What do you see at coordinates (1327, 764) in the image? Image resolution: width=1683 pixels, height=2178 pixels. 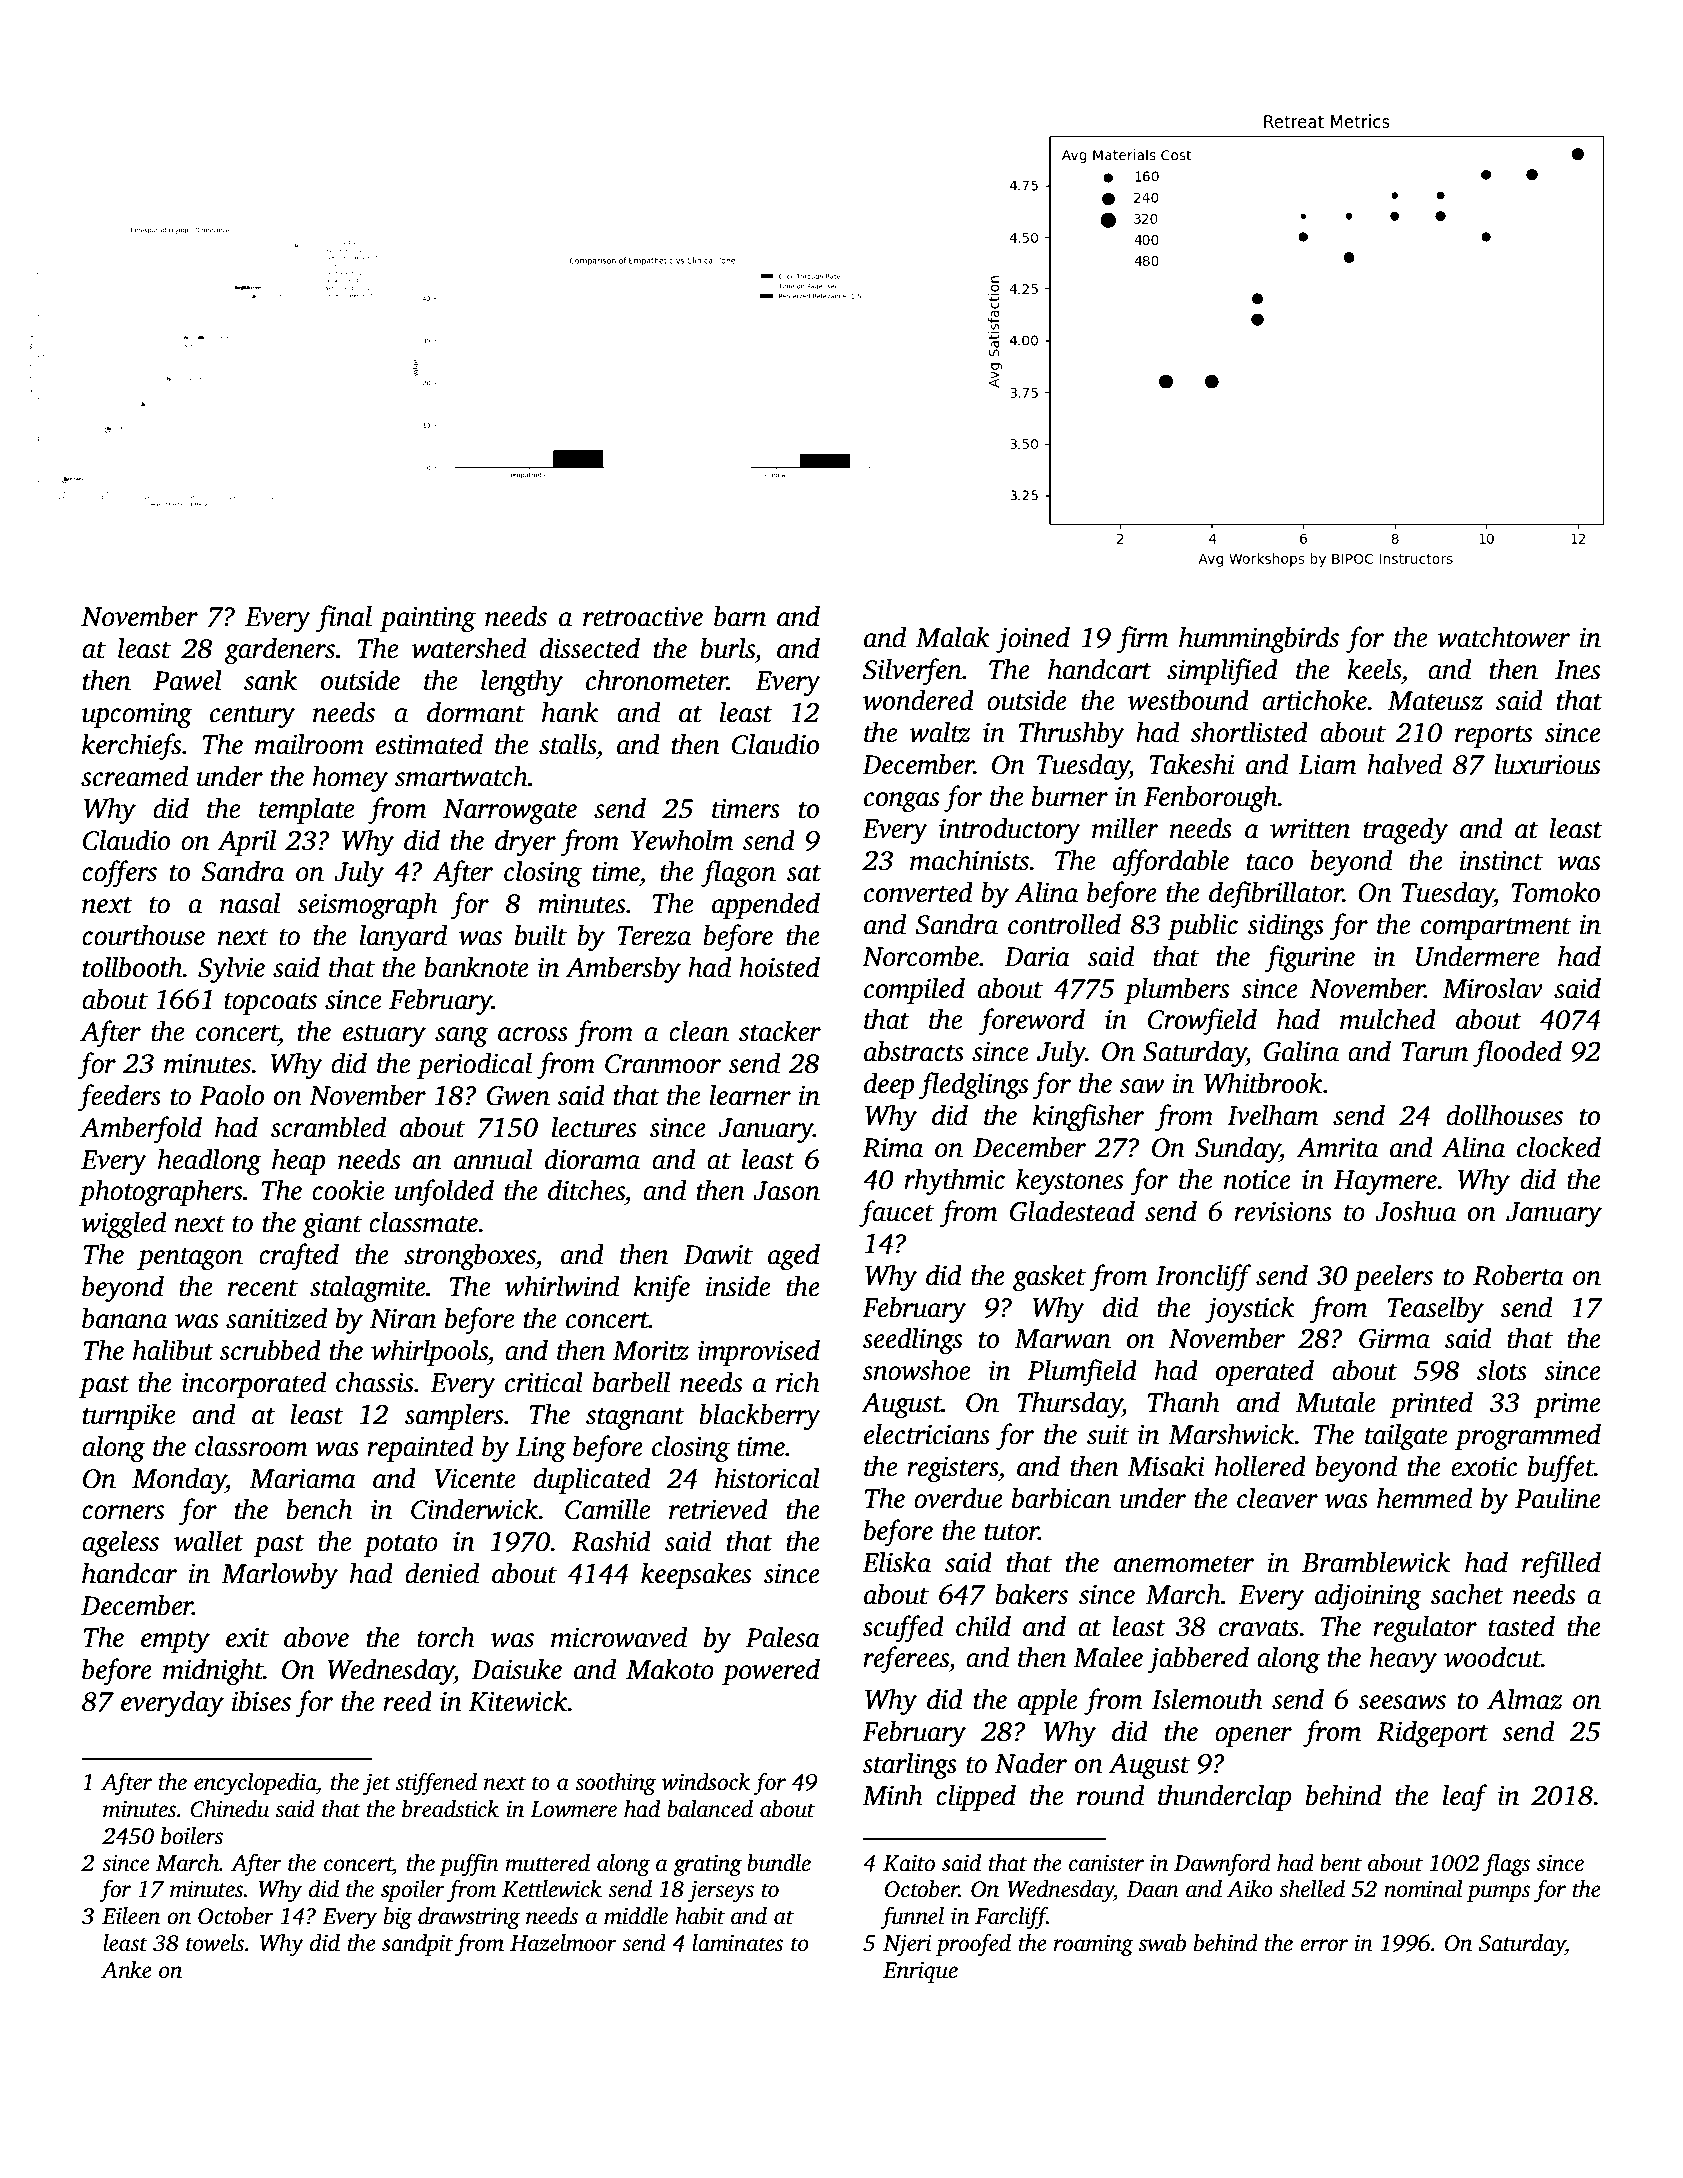 I see `Liam` at bounding box center [1327, 764].
